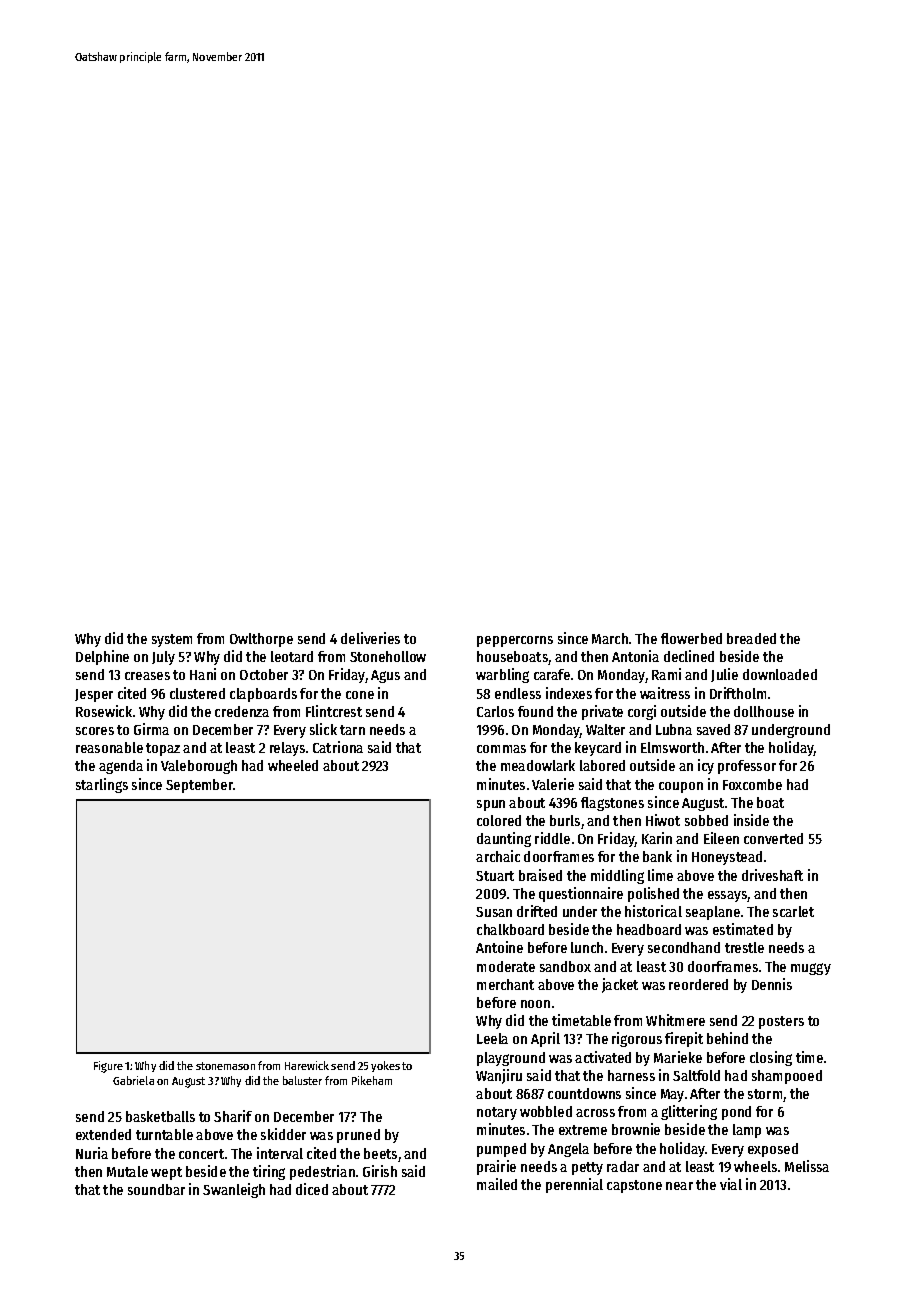 Image resolution: width=908 pixels, height=1316 pixels. What do you see at coordinates (631, 1075) in the screenshot?
I see `harness` at bounding box center [631, 1075].
